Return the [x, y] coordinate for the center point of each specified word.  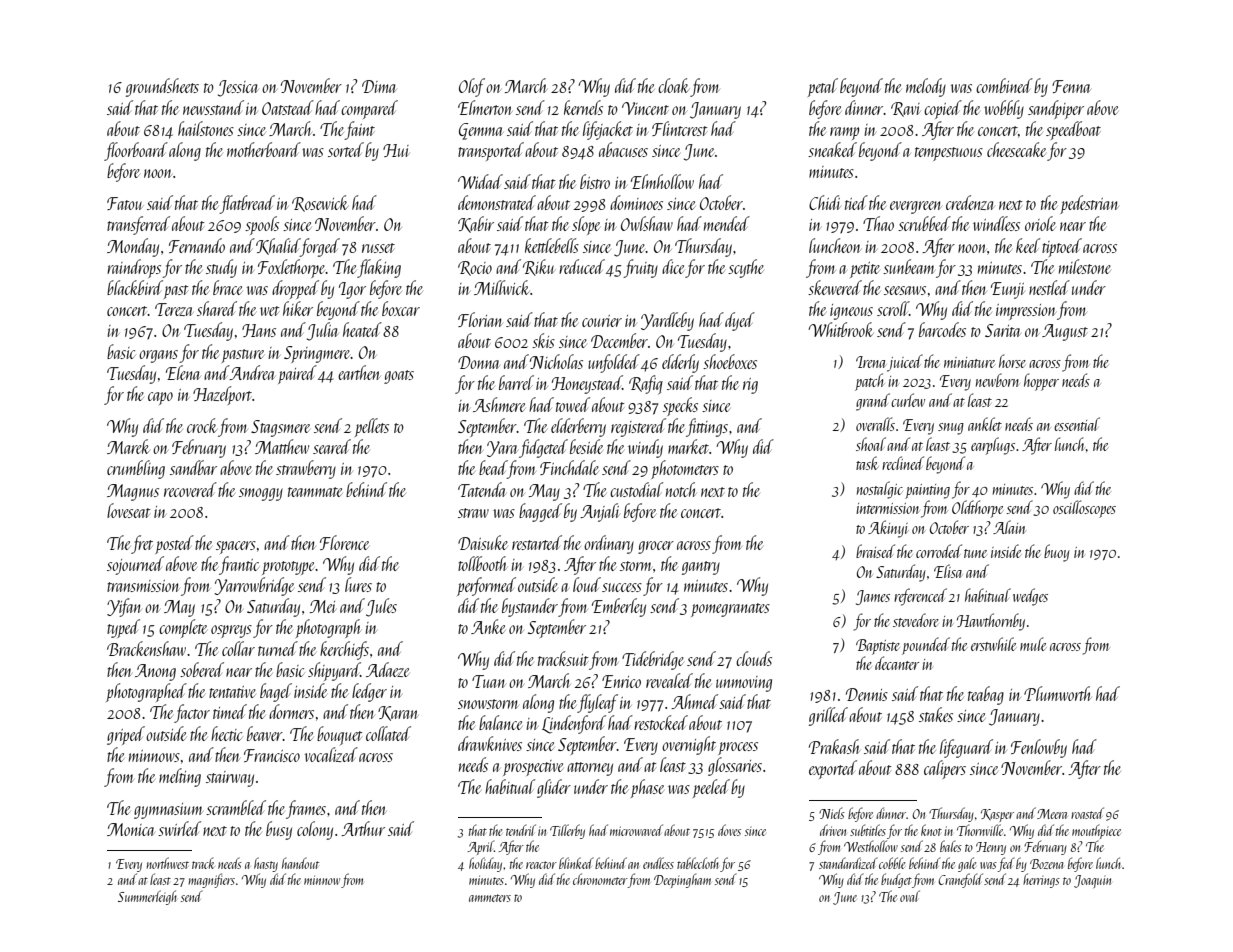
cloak [673, 85]
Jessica [238, 88]
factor [192, 713]
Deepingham [682, 880]
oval [910, 896]
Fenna [1071, 86]
